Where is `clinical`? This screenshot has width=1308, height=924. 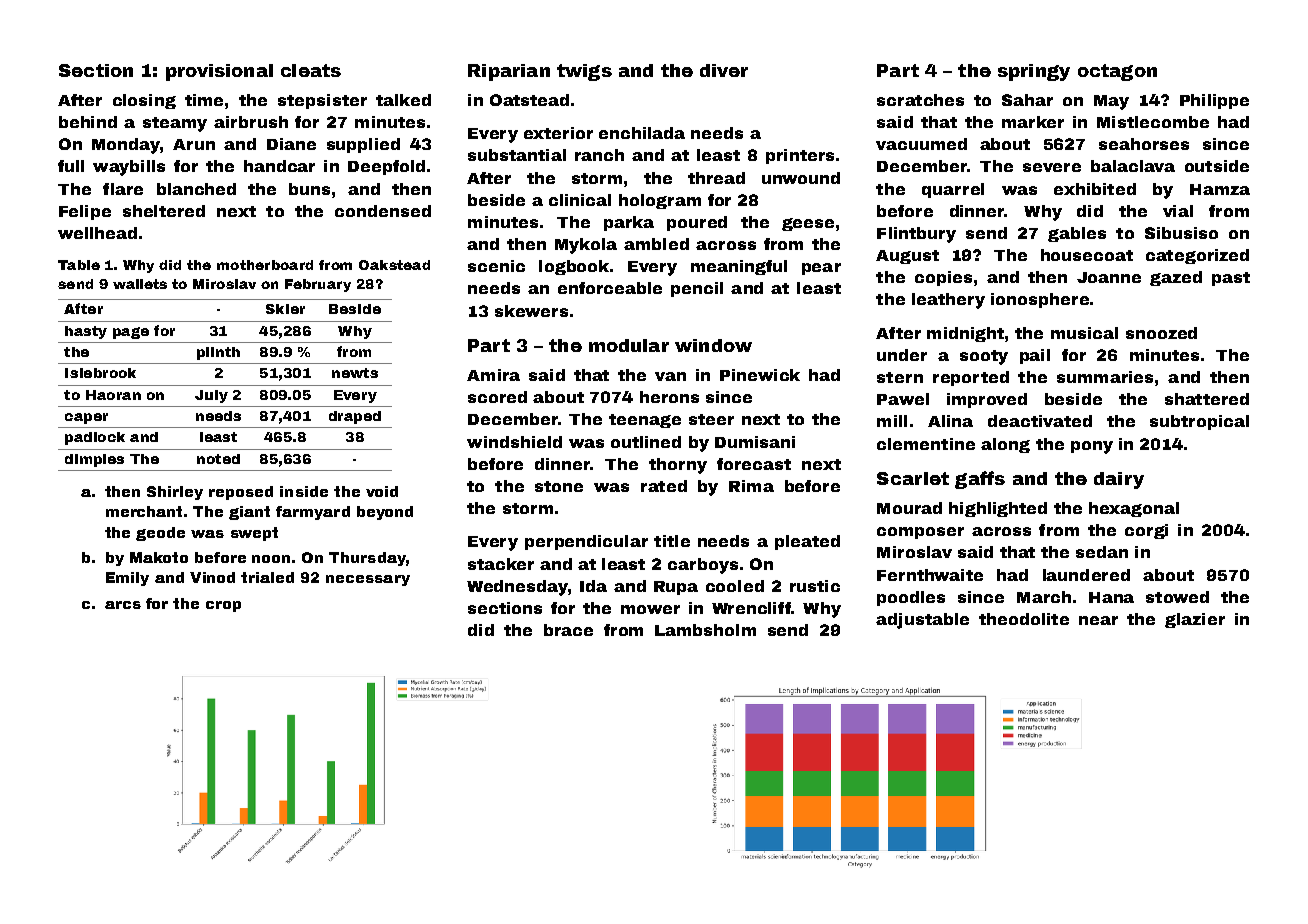
clinical is located at coordinates (580, 200).
